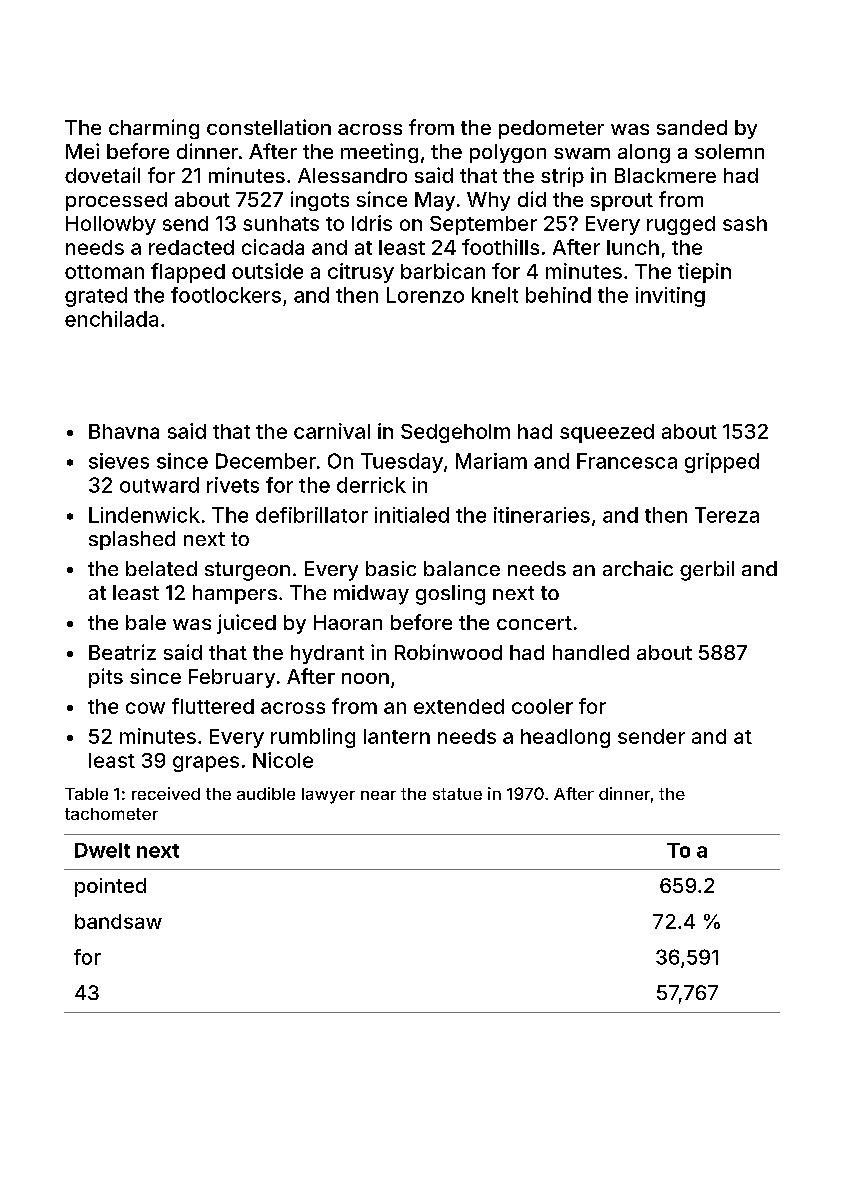  Describe the element at coordinates (232, 678) in the screenshot. I see `February` at that location.
